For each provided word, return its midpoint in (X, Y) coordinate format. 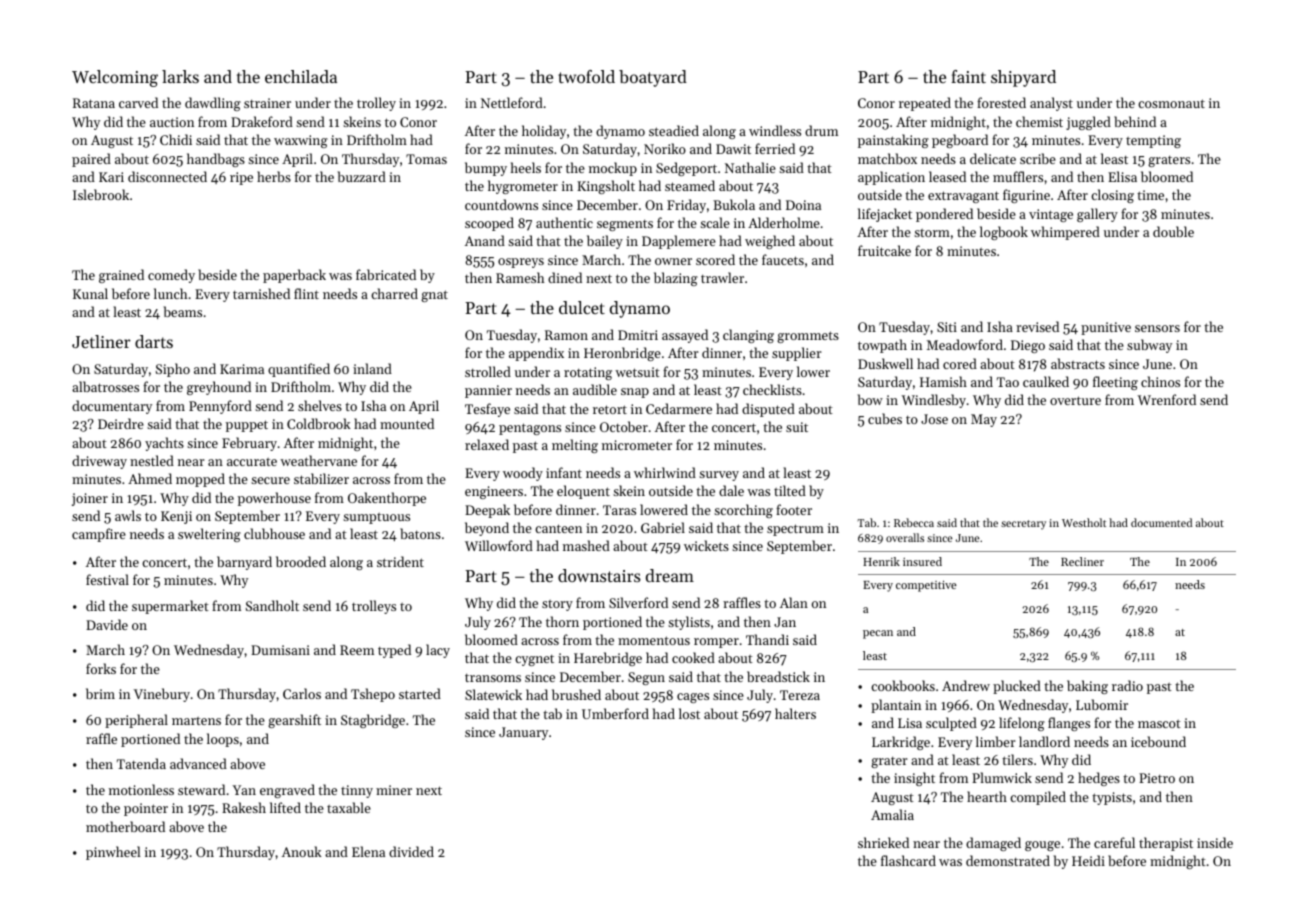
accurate (252, 462)
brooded (301, 561)
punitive (1106, 328)
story (557, 605)
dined (565, 277)
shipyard (1023, 78)
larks (180, 76)
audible (595, 389)
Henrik (881, 561)
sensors (1157, 328)
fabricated (386, 274)
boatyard (653, 78)
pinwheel (113, 853)
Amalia (892, 814)
